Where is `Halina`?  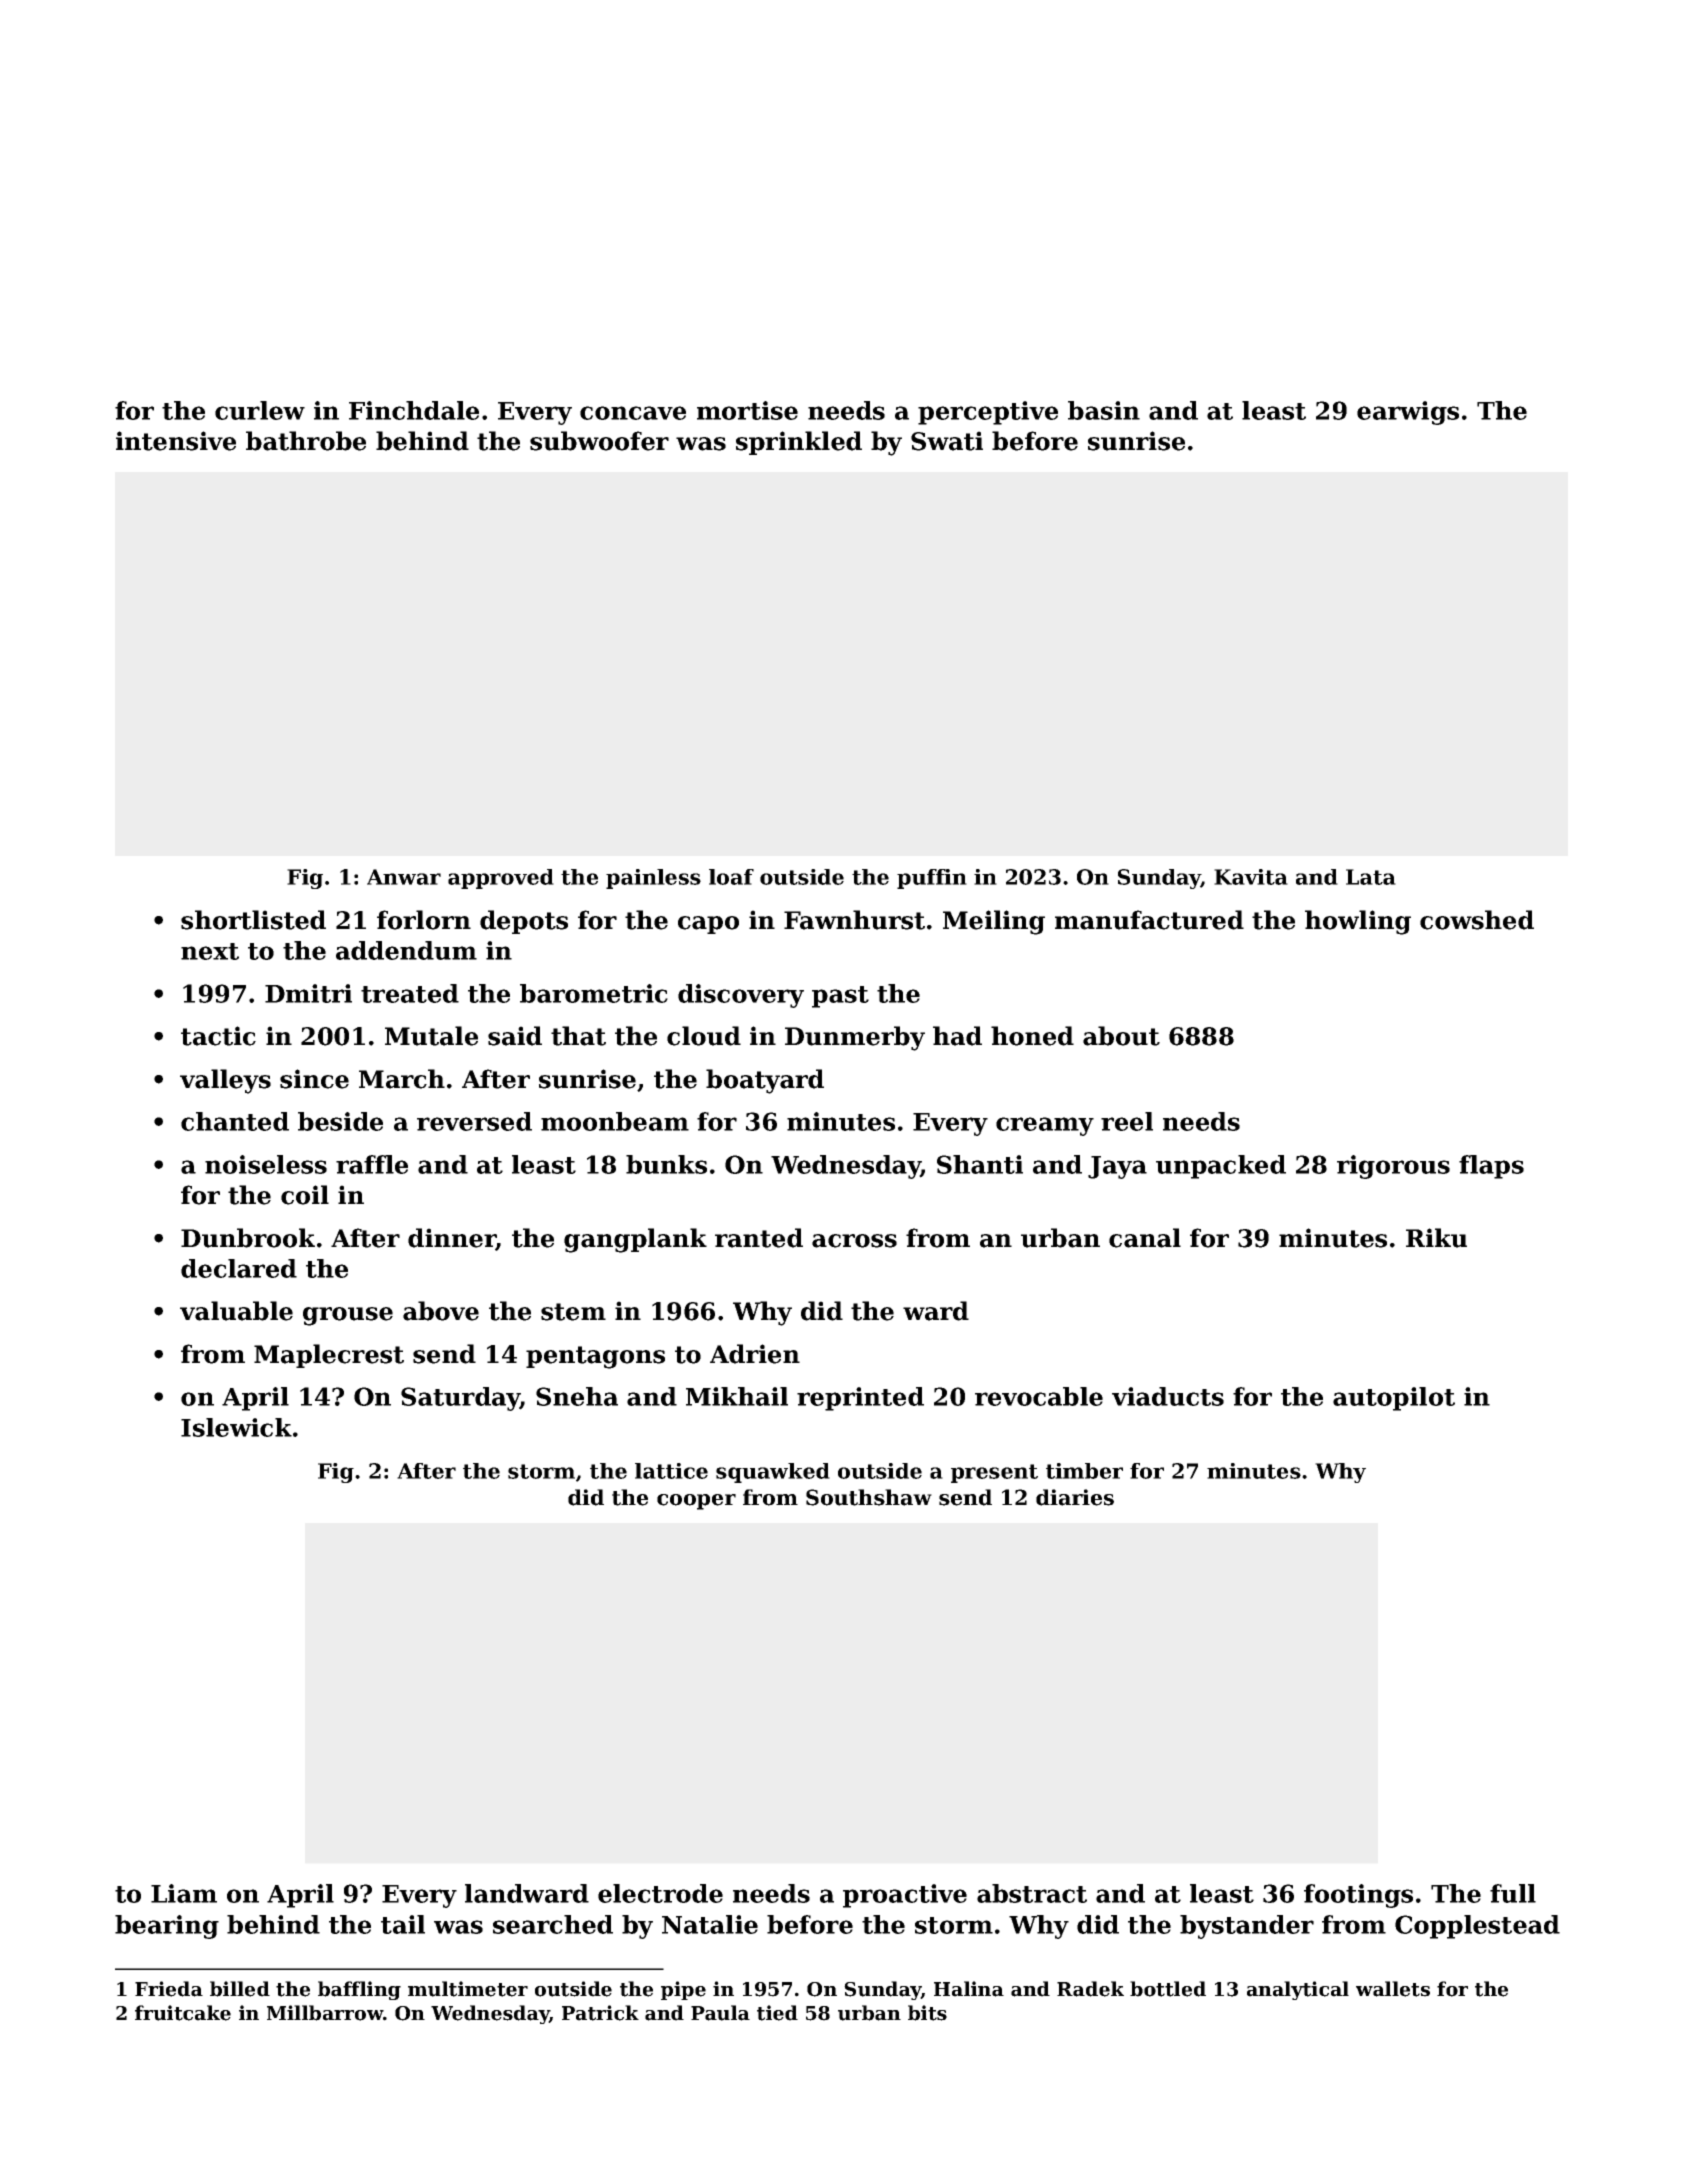 Halina is located at coordinates (969, 1989).
